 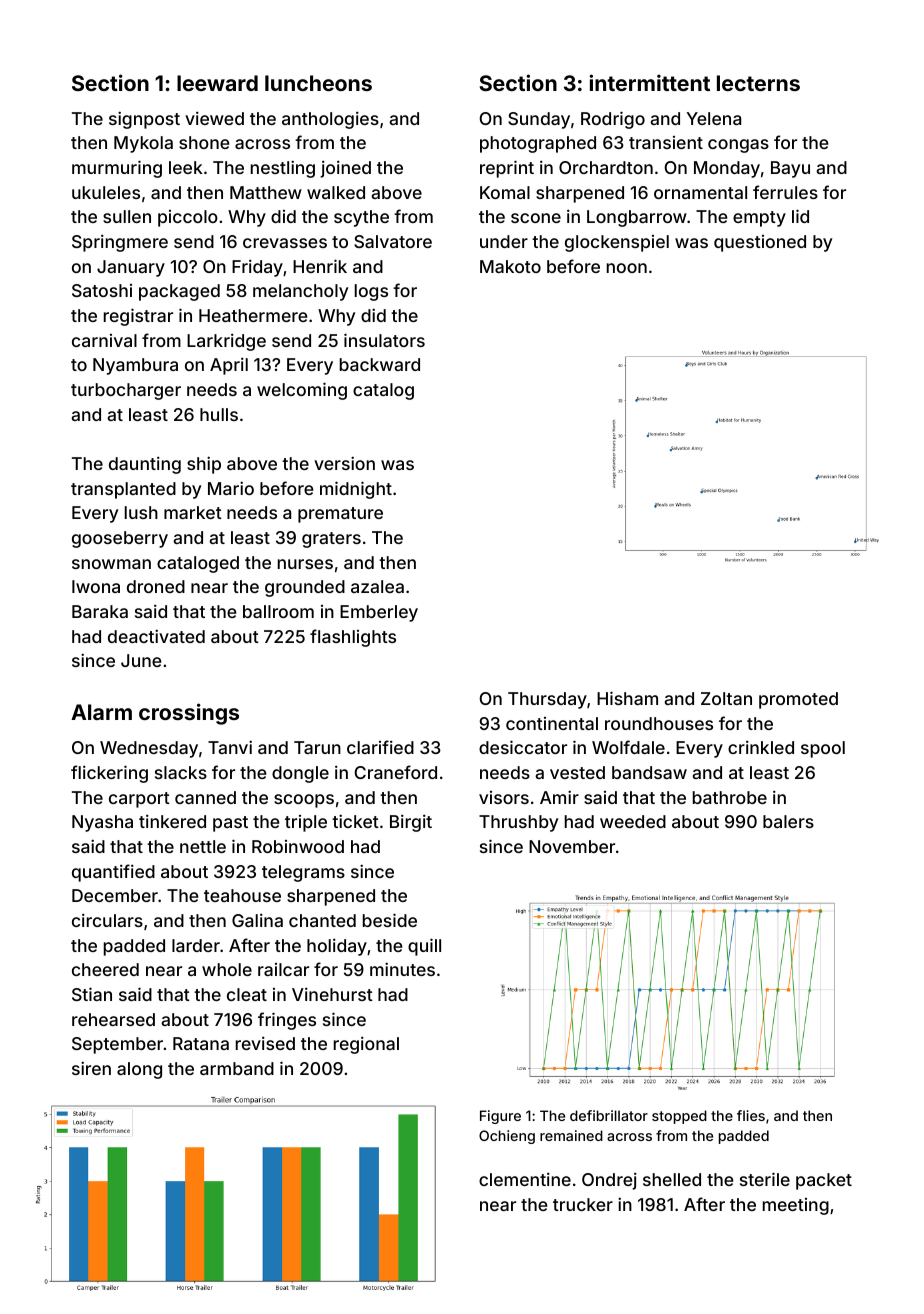 I want to click on luncheons, so click(x=318, y=83).
